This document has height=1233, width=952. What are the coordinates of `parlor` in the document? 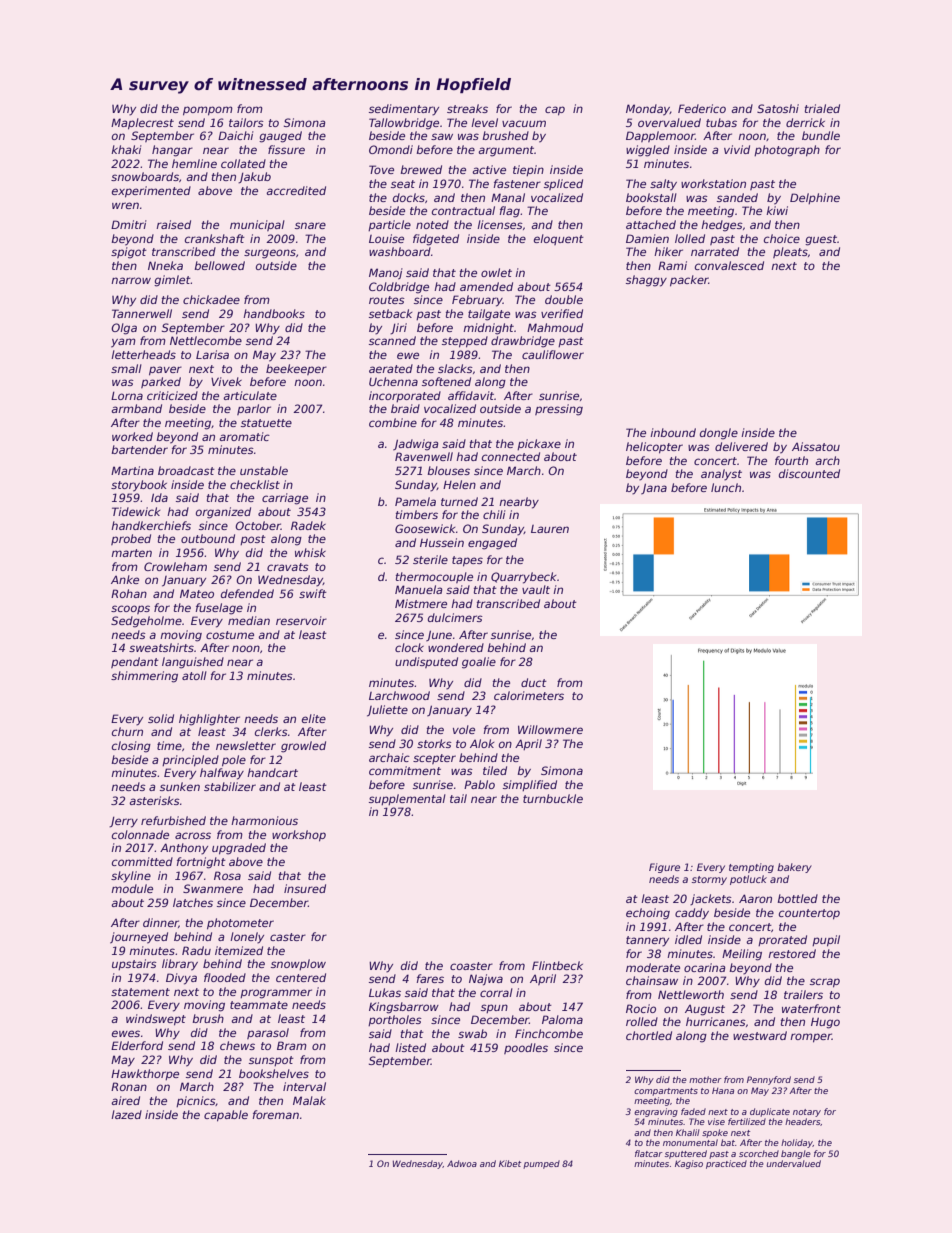 It's located at (254, 409).
